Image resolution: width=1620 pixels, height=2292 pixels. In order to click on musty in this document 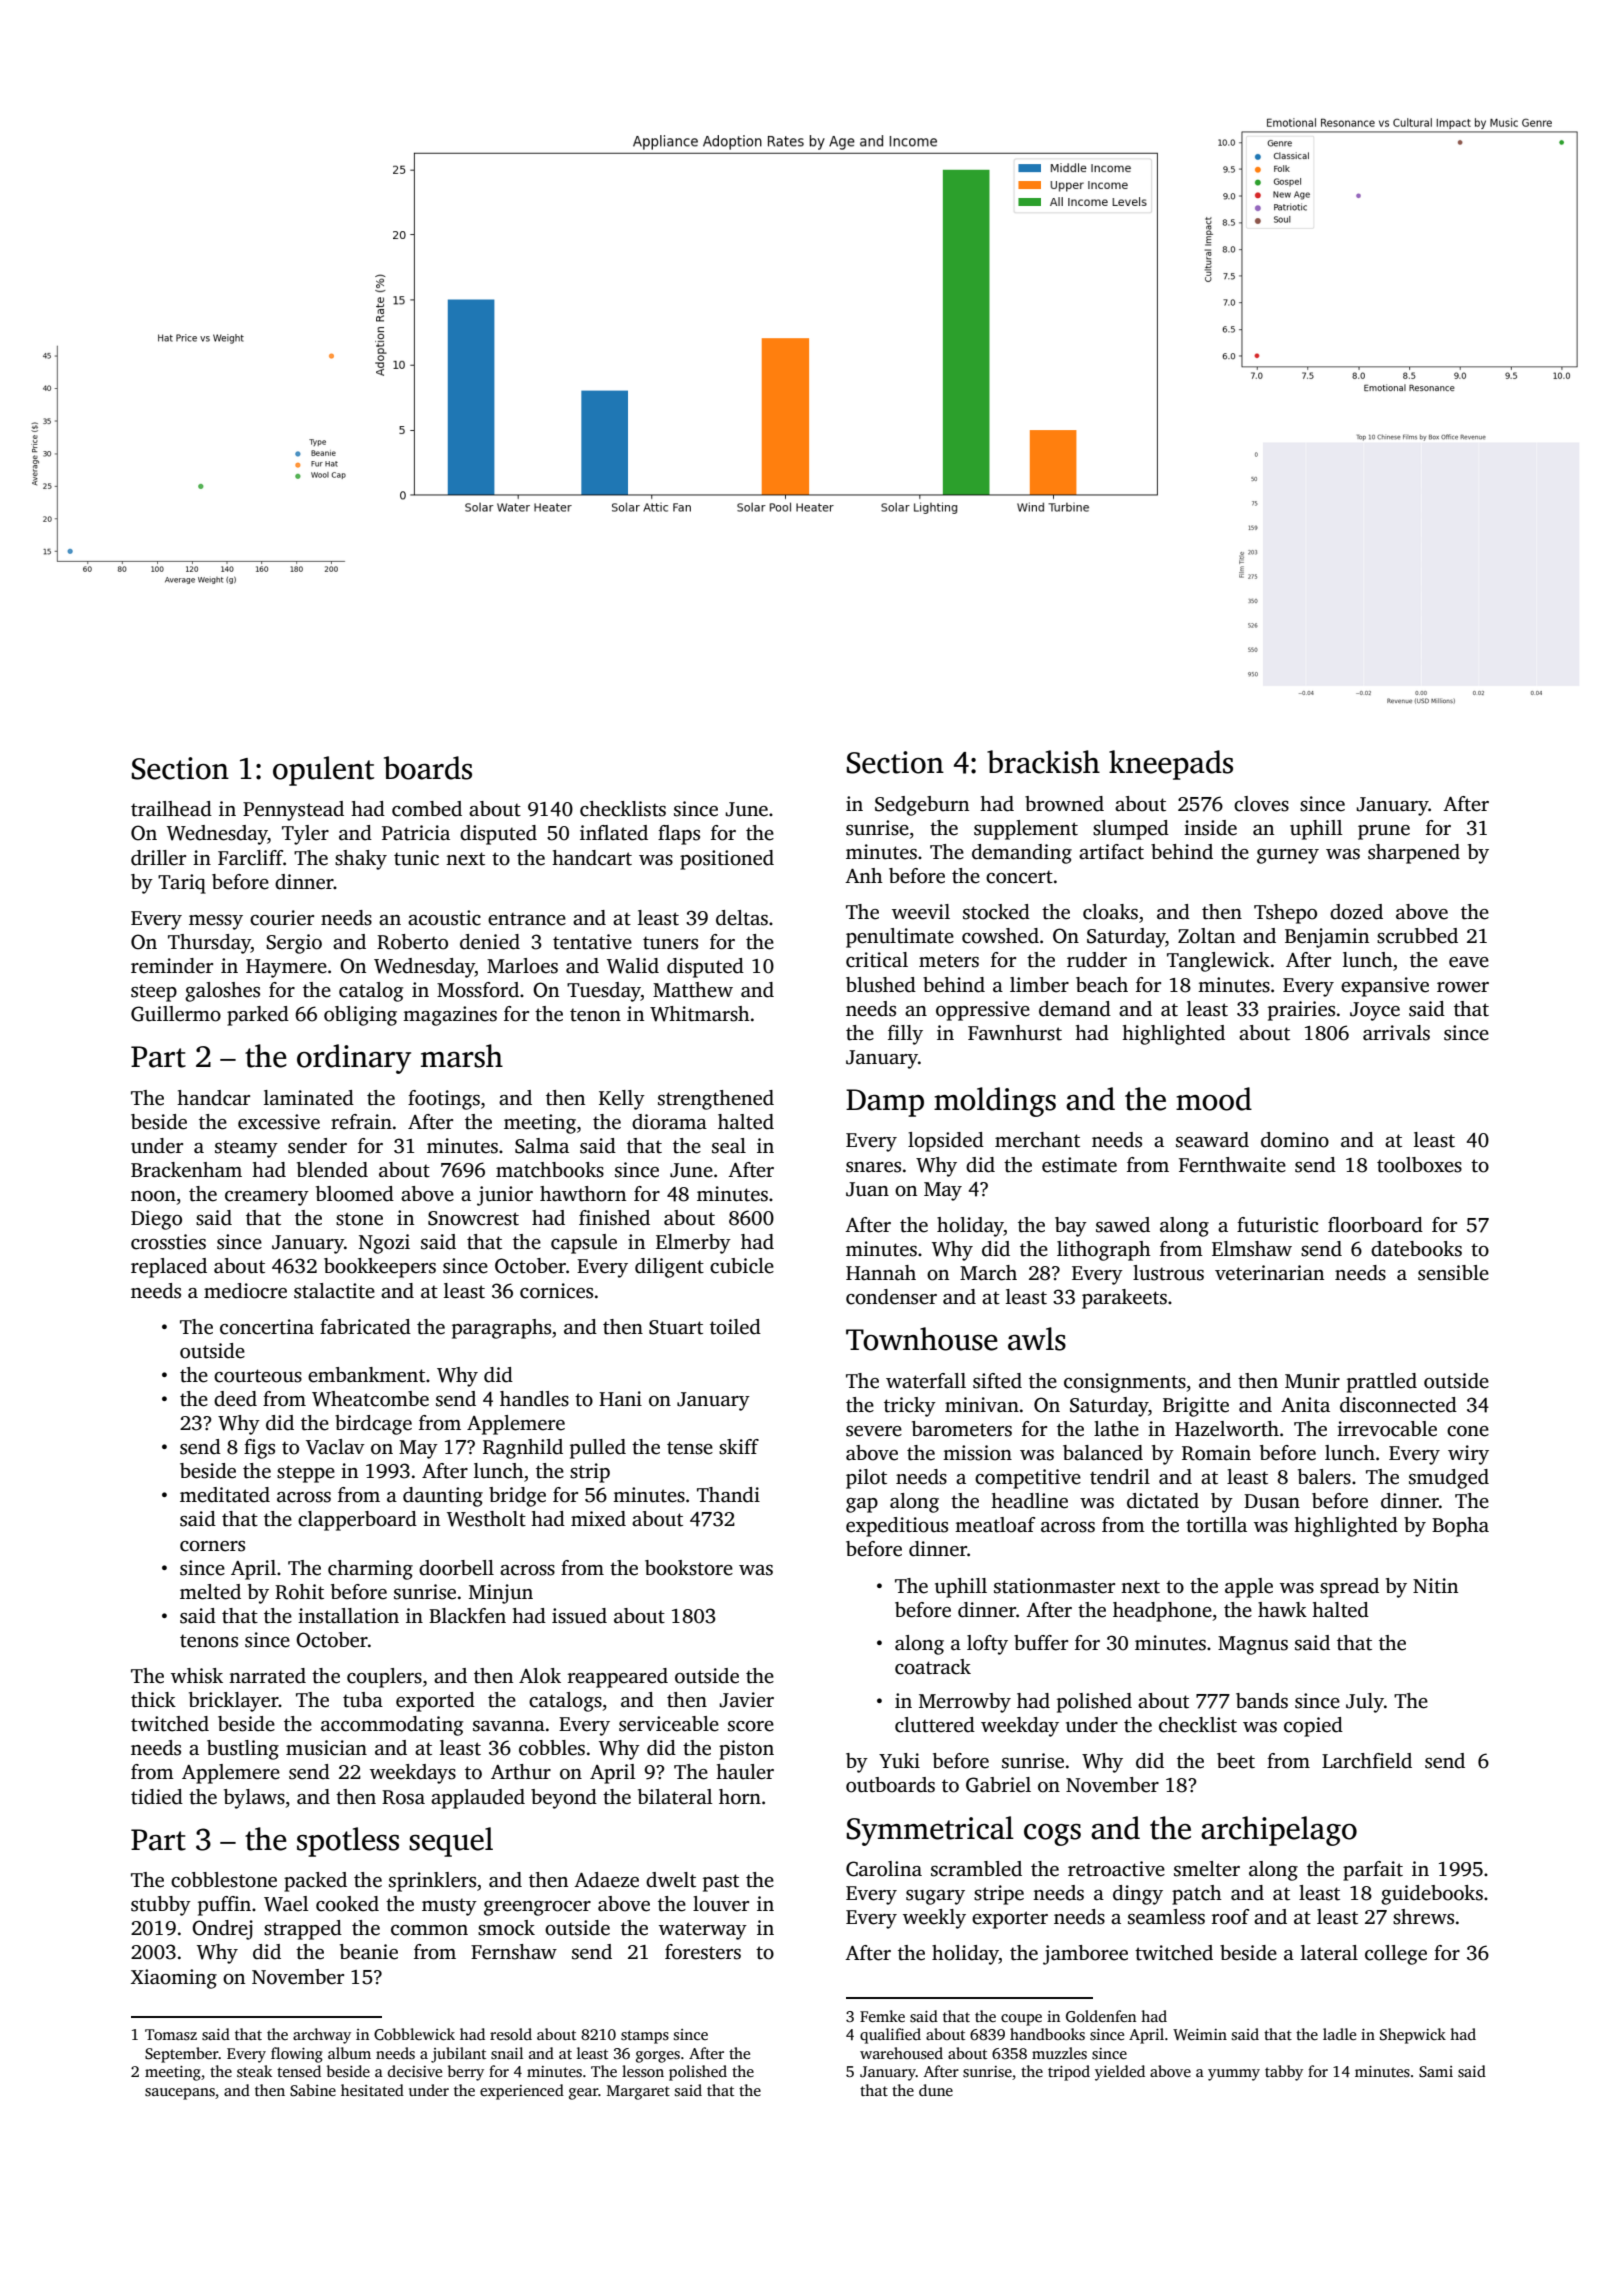, I will do `click(449, 1907)`.
